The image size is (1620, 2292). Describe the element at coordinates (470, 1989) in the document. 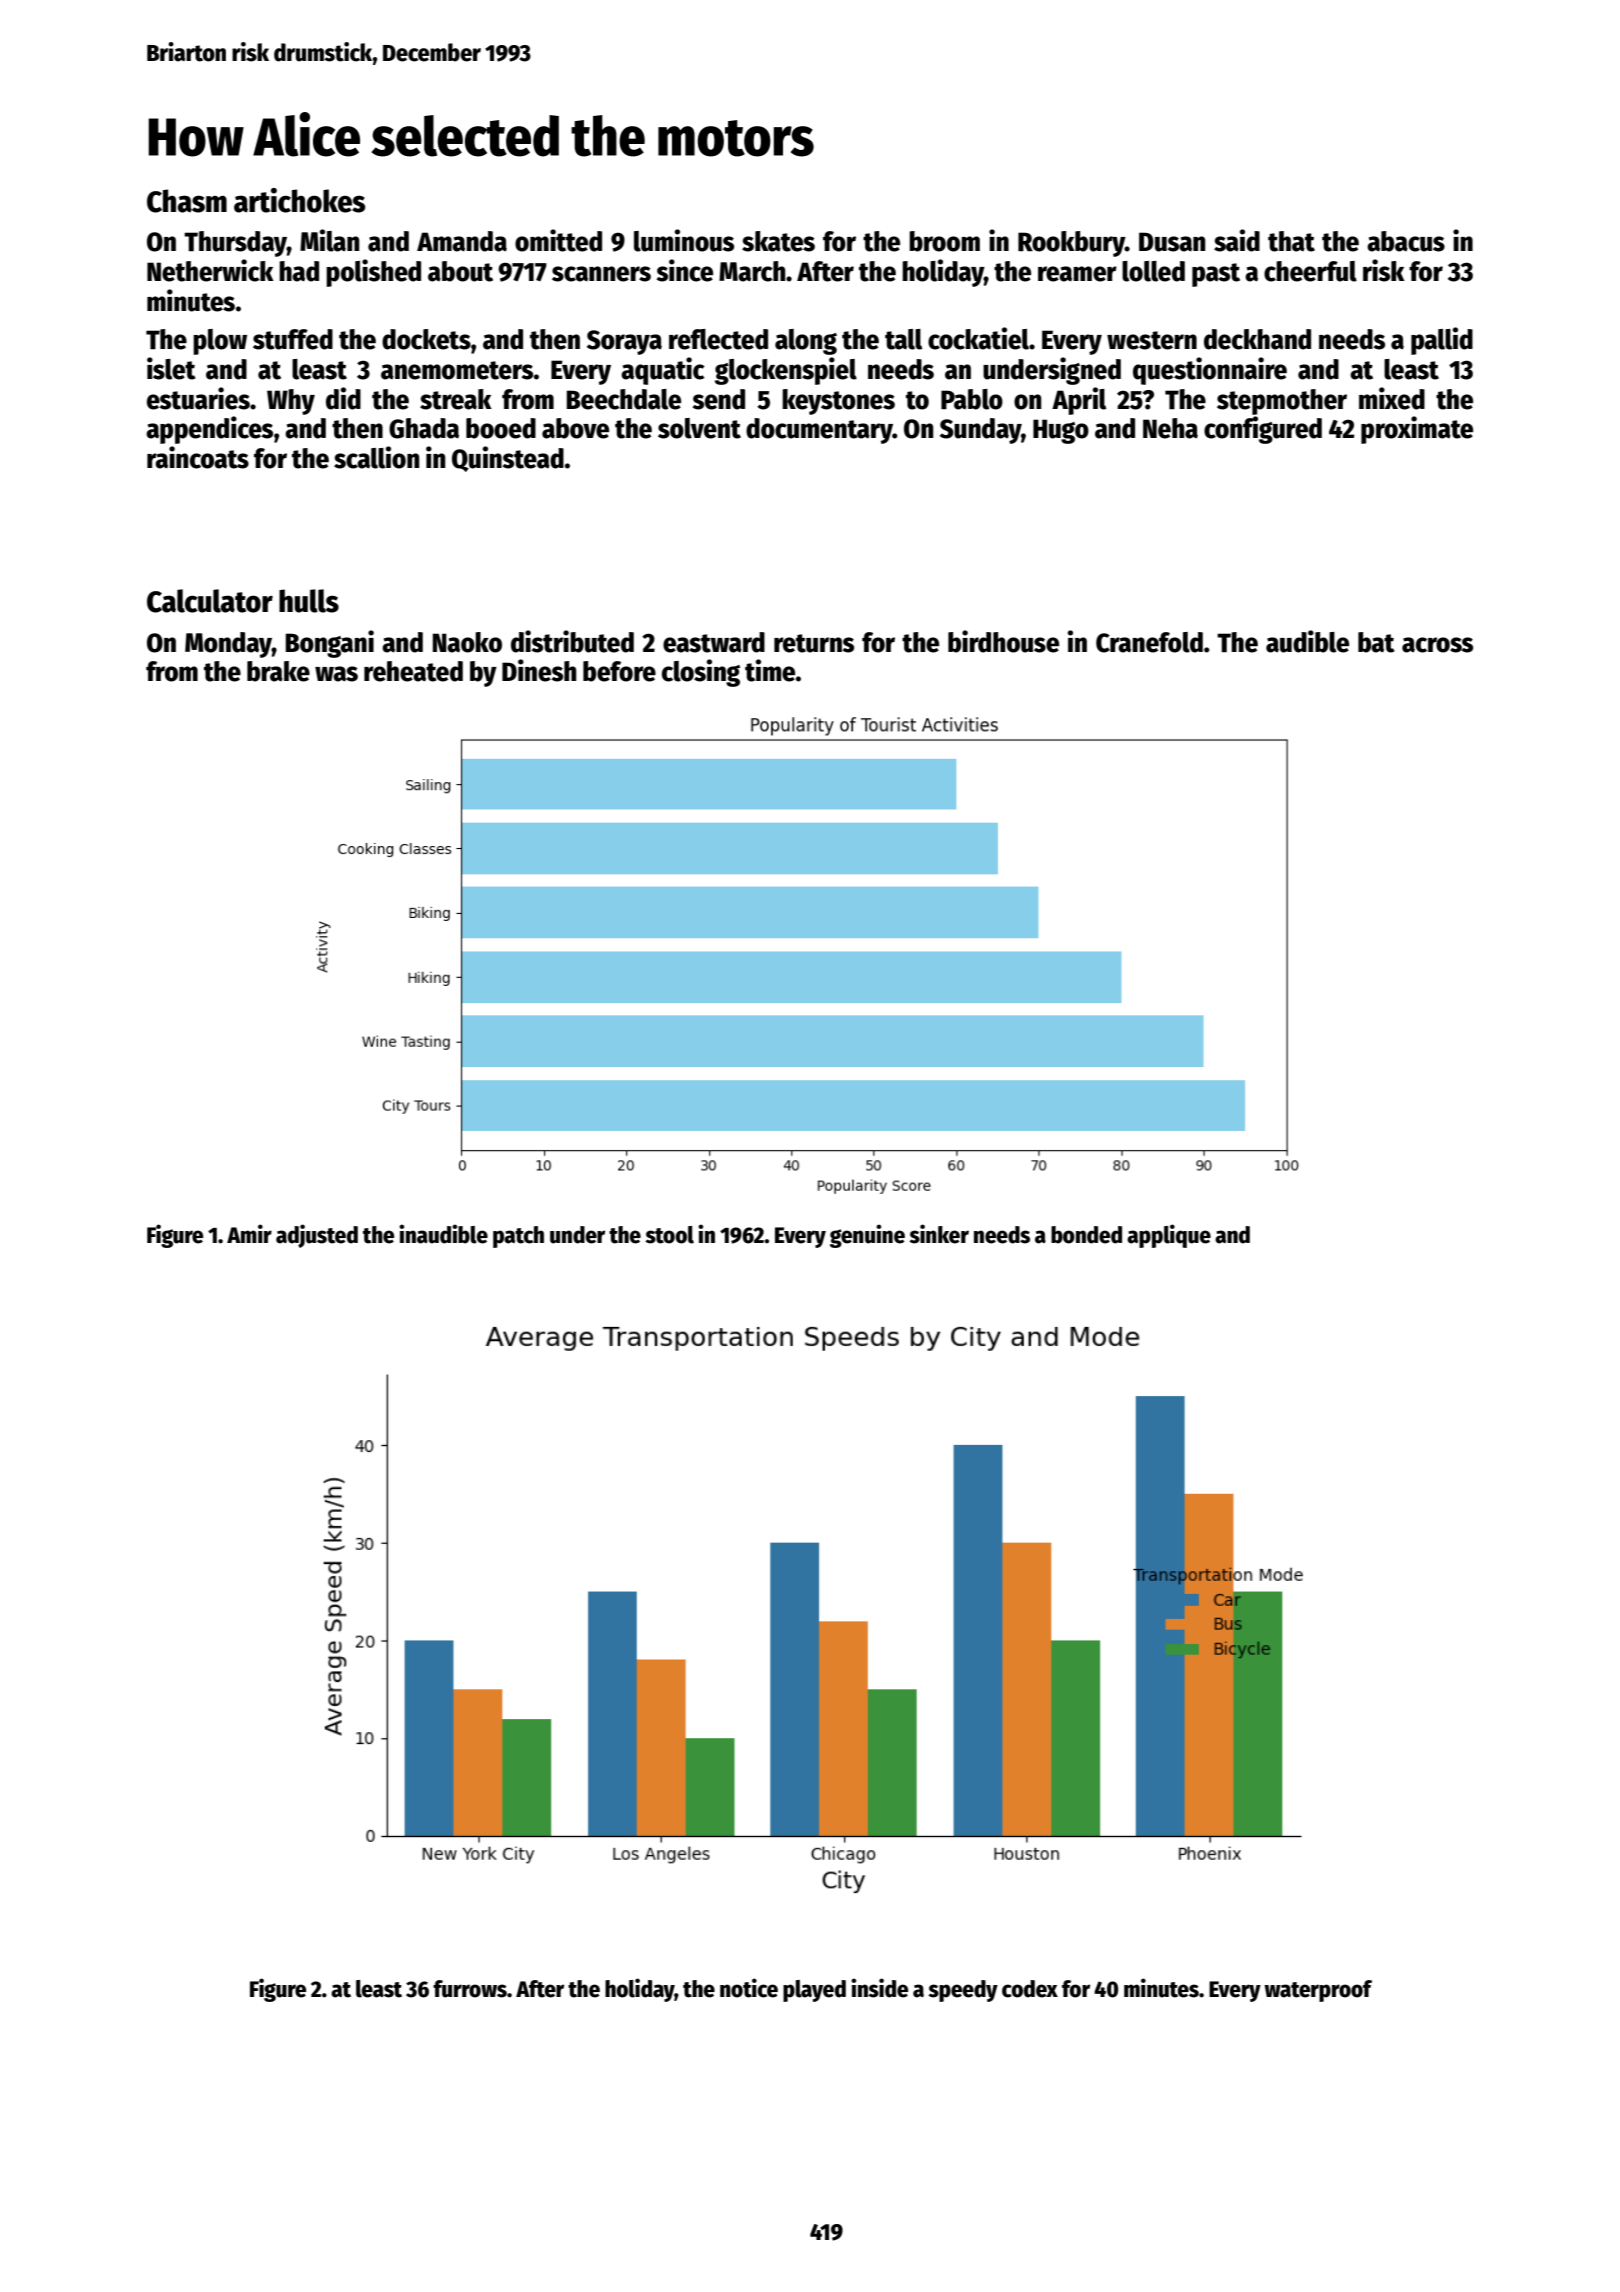

I see `furrows` at that location.
